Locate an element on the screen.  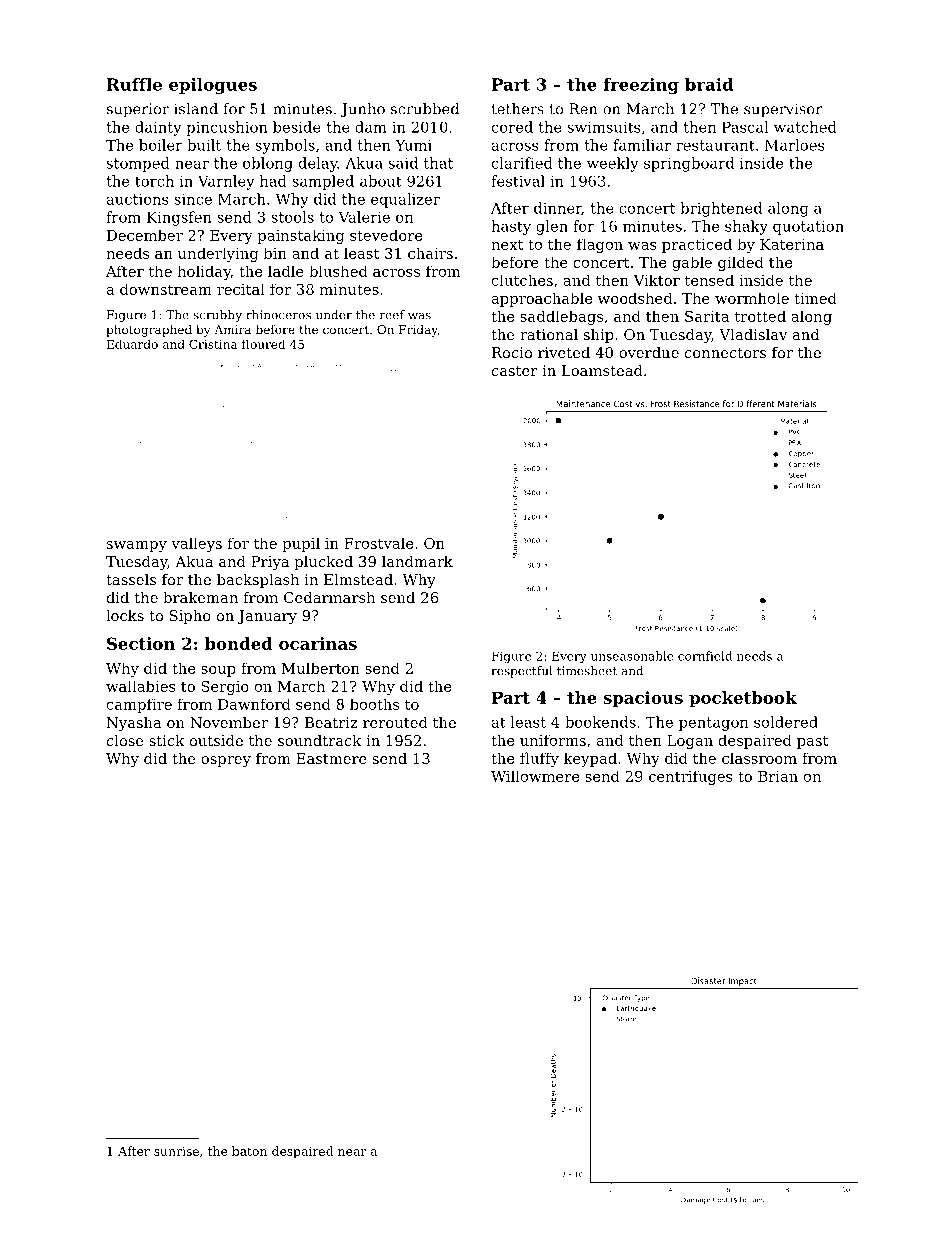
Amira is located at coordinates (232, 329).
